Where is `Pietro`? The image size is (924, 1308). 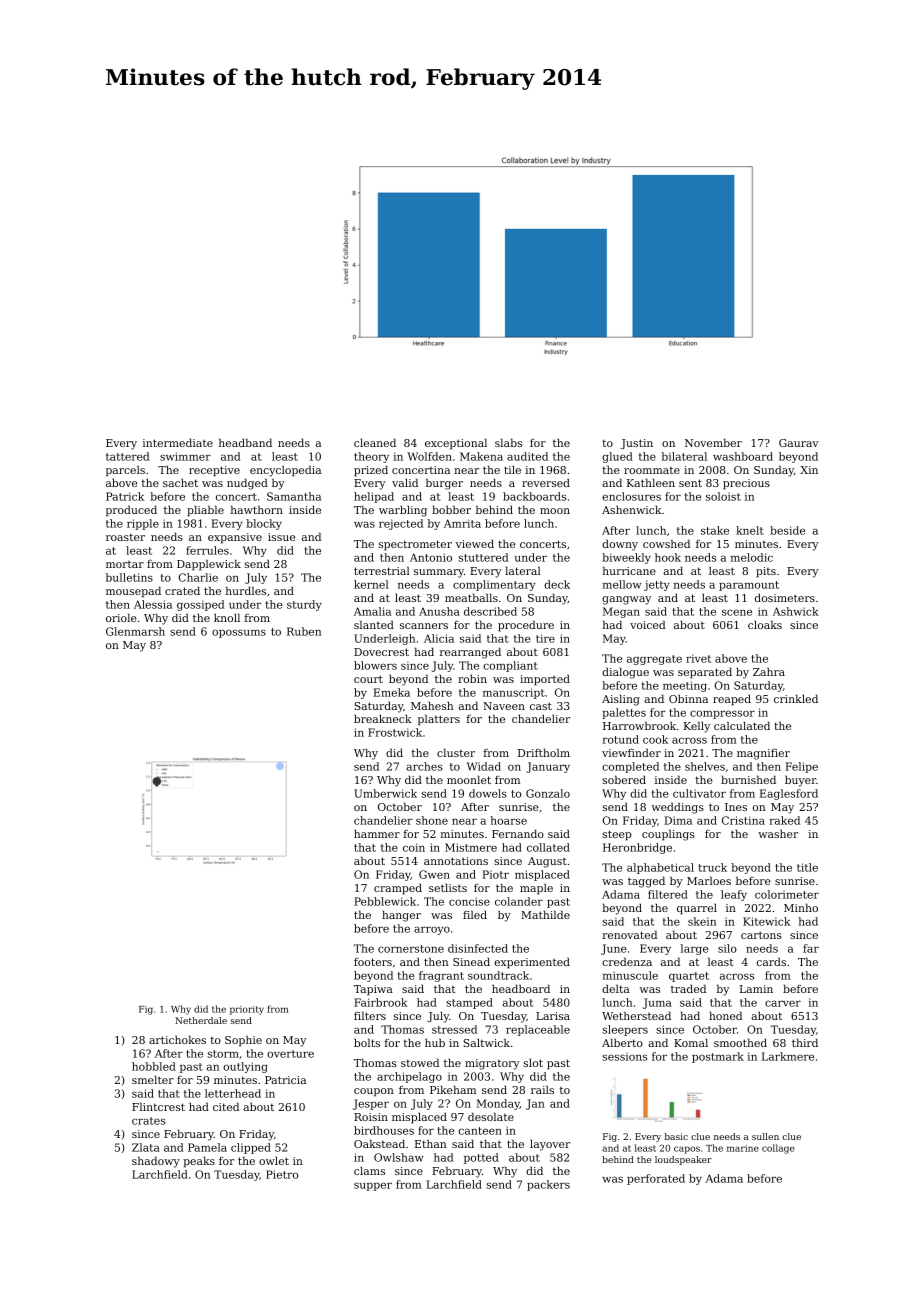
Pietro is located at coordinates (282, 1174).
